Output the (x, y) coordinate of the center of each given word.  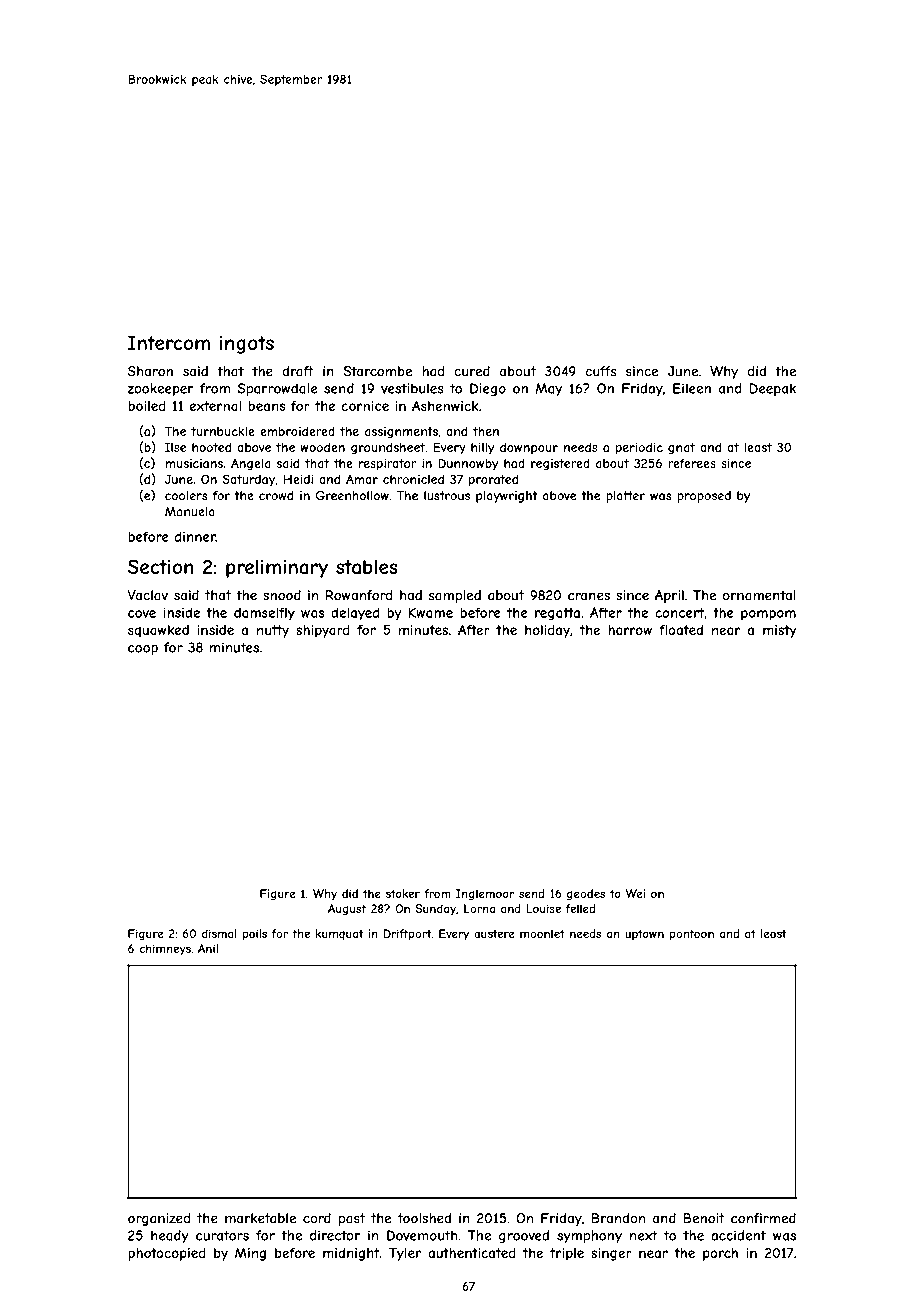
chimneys (165, 950)
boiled (147, 406)
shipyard (323, 631)
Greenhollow (352, 496)
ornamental (759, 595)
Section (161, 566)
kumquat (339, 934)
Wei (635, 893)
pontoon (692, 935)
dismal (219, 933)
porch (720, 1254)
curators (222, 1235)
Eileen (692, 388)
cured (472, 371)
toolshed (424, 1218)
